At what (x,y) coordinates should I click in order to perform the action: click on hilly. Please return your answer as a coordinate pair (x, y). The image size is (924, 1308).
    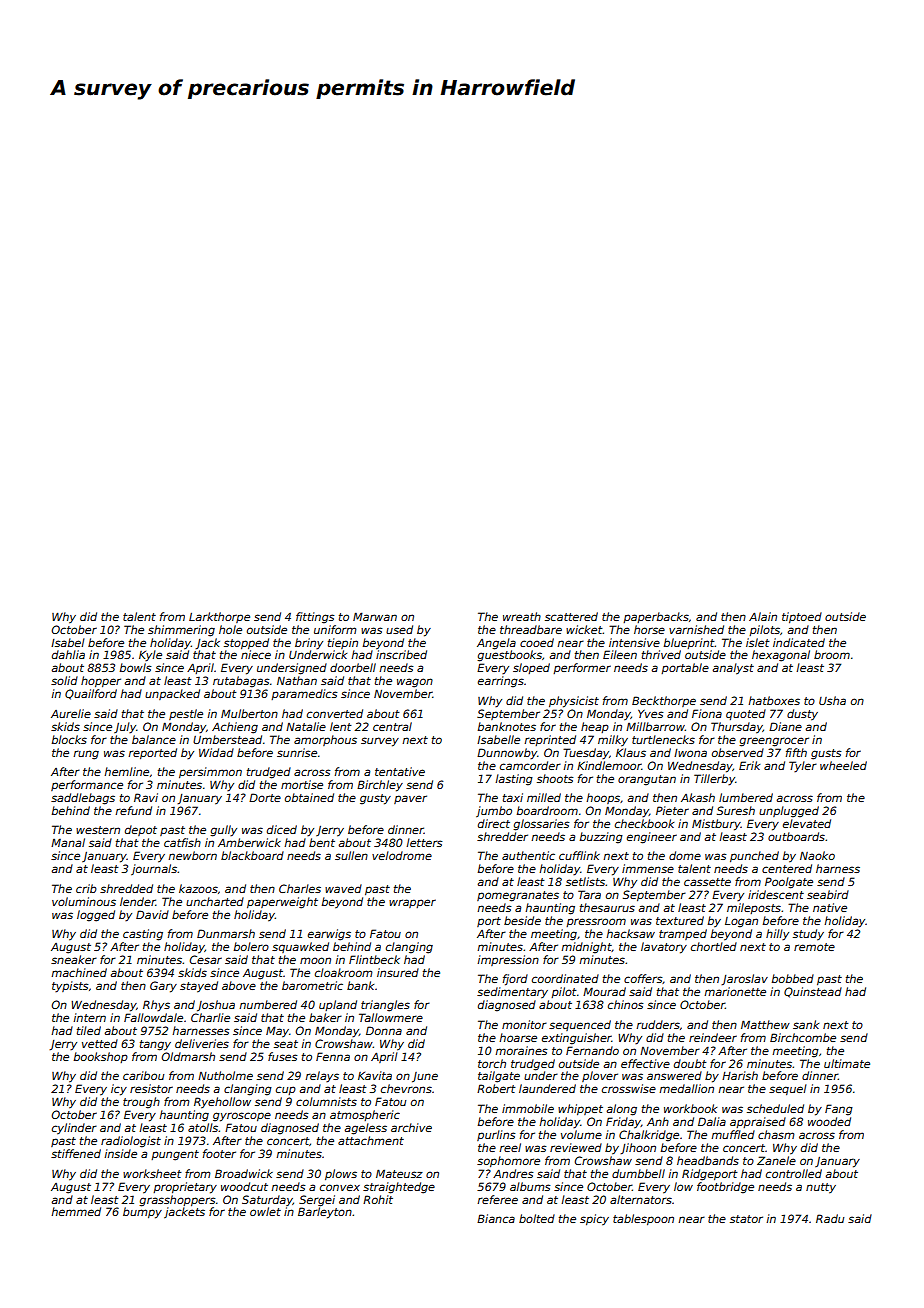
    Looking at the image, I should click on (777, 935).
